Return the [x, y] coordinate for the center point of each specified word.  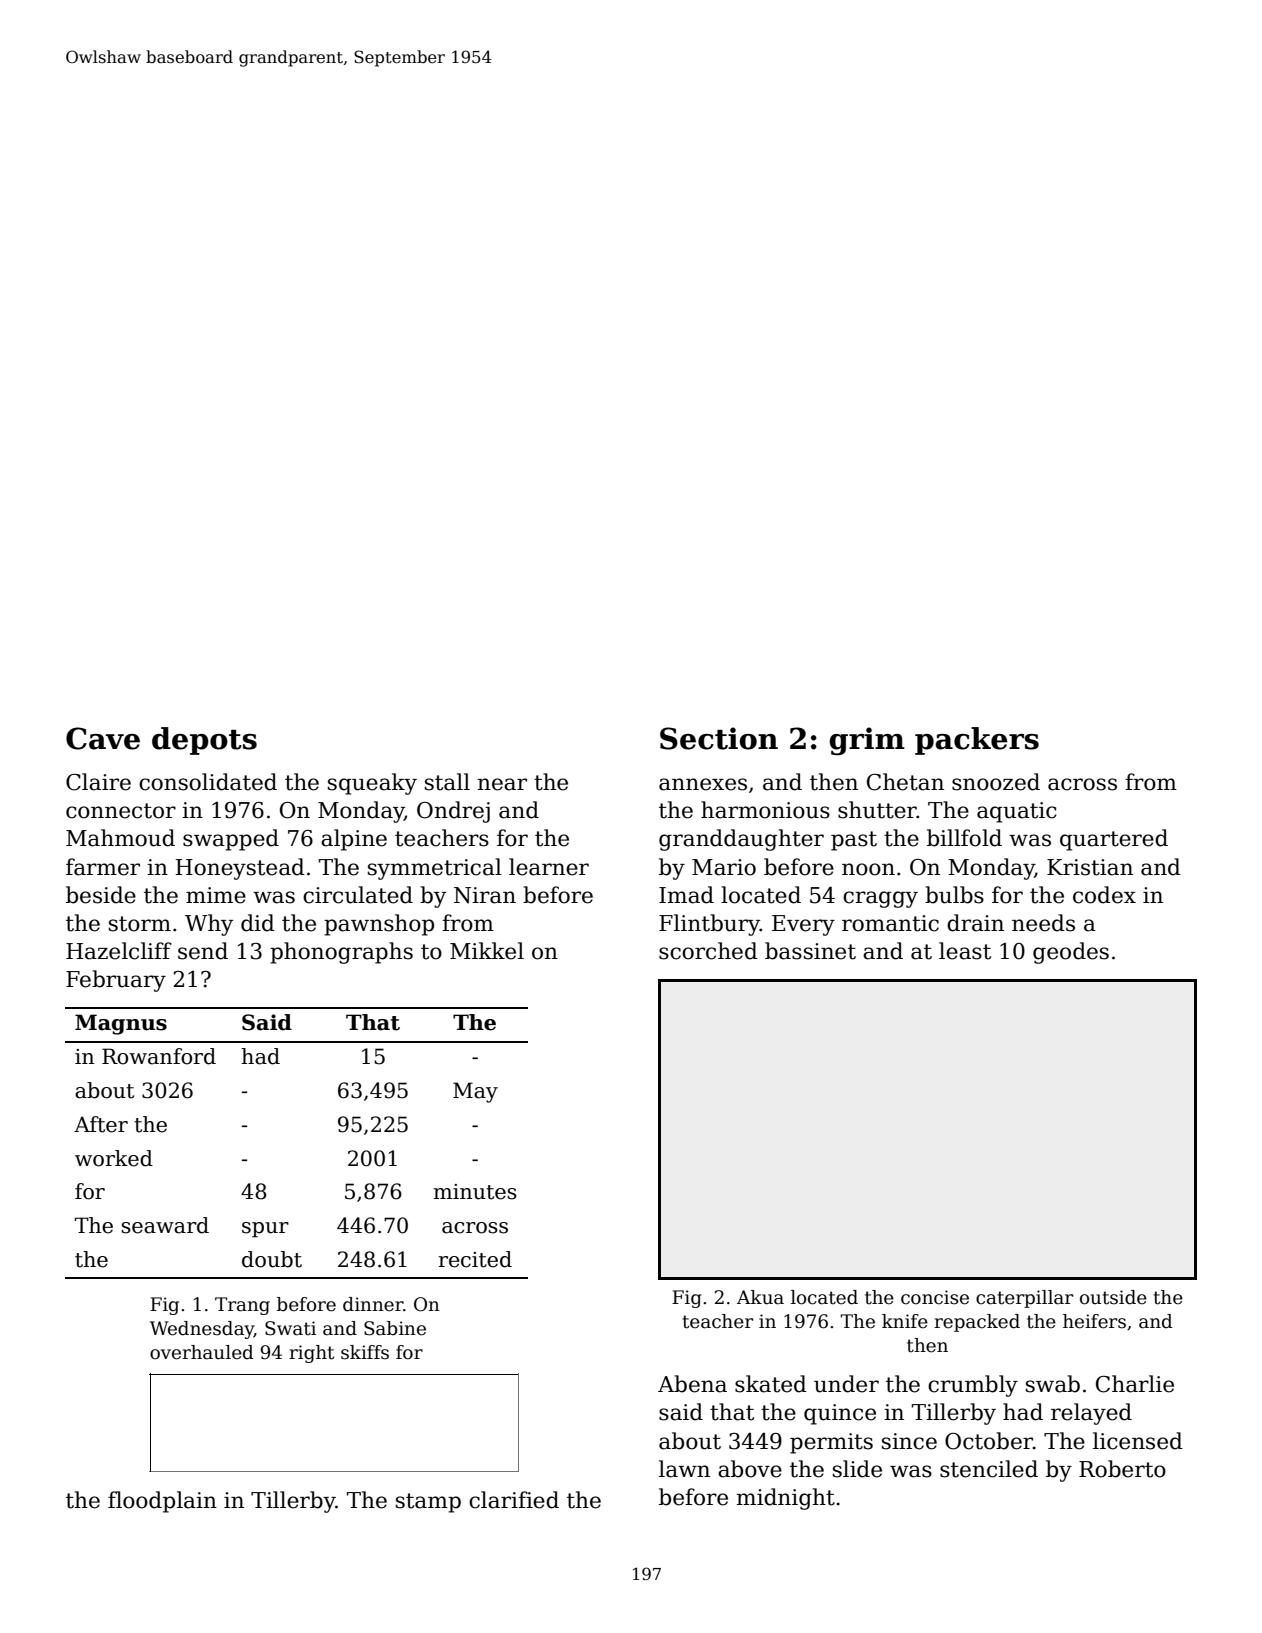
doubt [272, 1259]
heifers [1094, 1321]
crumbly [973, 1386]
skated [771, 1384]
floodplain [162, 1502]
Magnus [121, 1024]
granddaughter [741, 840]
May [475, 1092]
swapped [231, 840]
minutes [475, 1192]
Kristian [1090, 867]
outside [1113, 1297]
